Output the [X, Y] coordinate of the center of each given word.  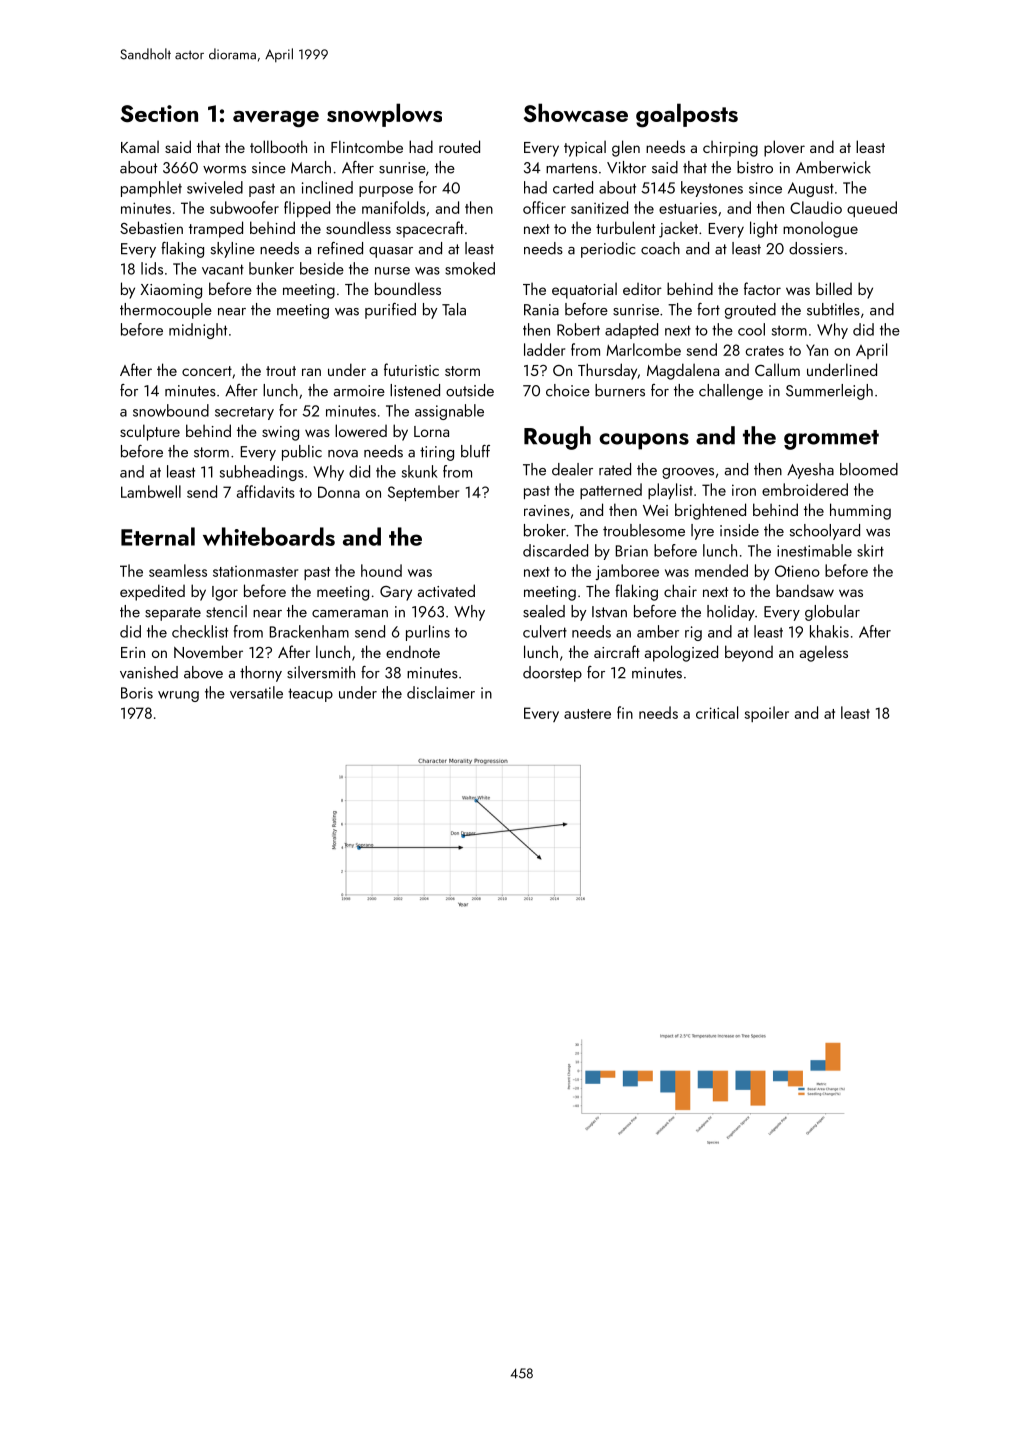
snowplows [384, 115]
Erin [133, 652]
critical [717, 712]
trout [281, 371]
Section [159, 114]
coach [660, 248]
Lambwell [151, 491]
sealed [544, 611]
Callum [777, 369]
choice [568, 390]
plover [784, 148]
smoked [470, 268]
